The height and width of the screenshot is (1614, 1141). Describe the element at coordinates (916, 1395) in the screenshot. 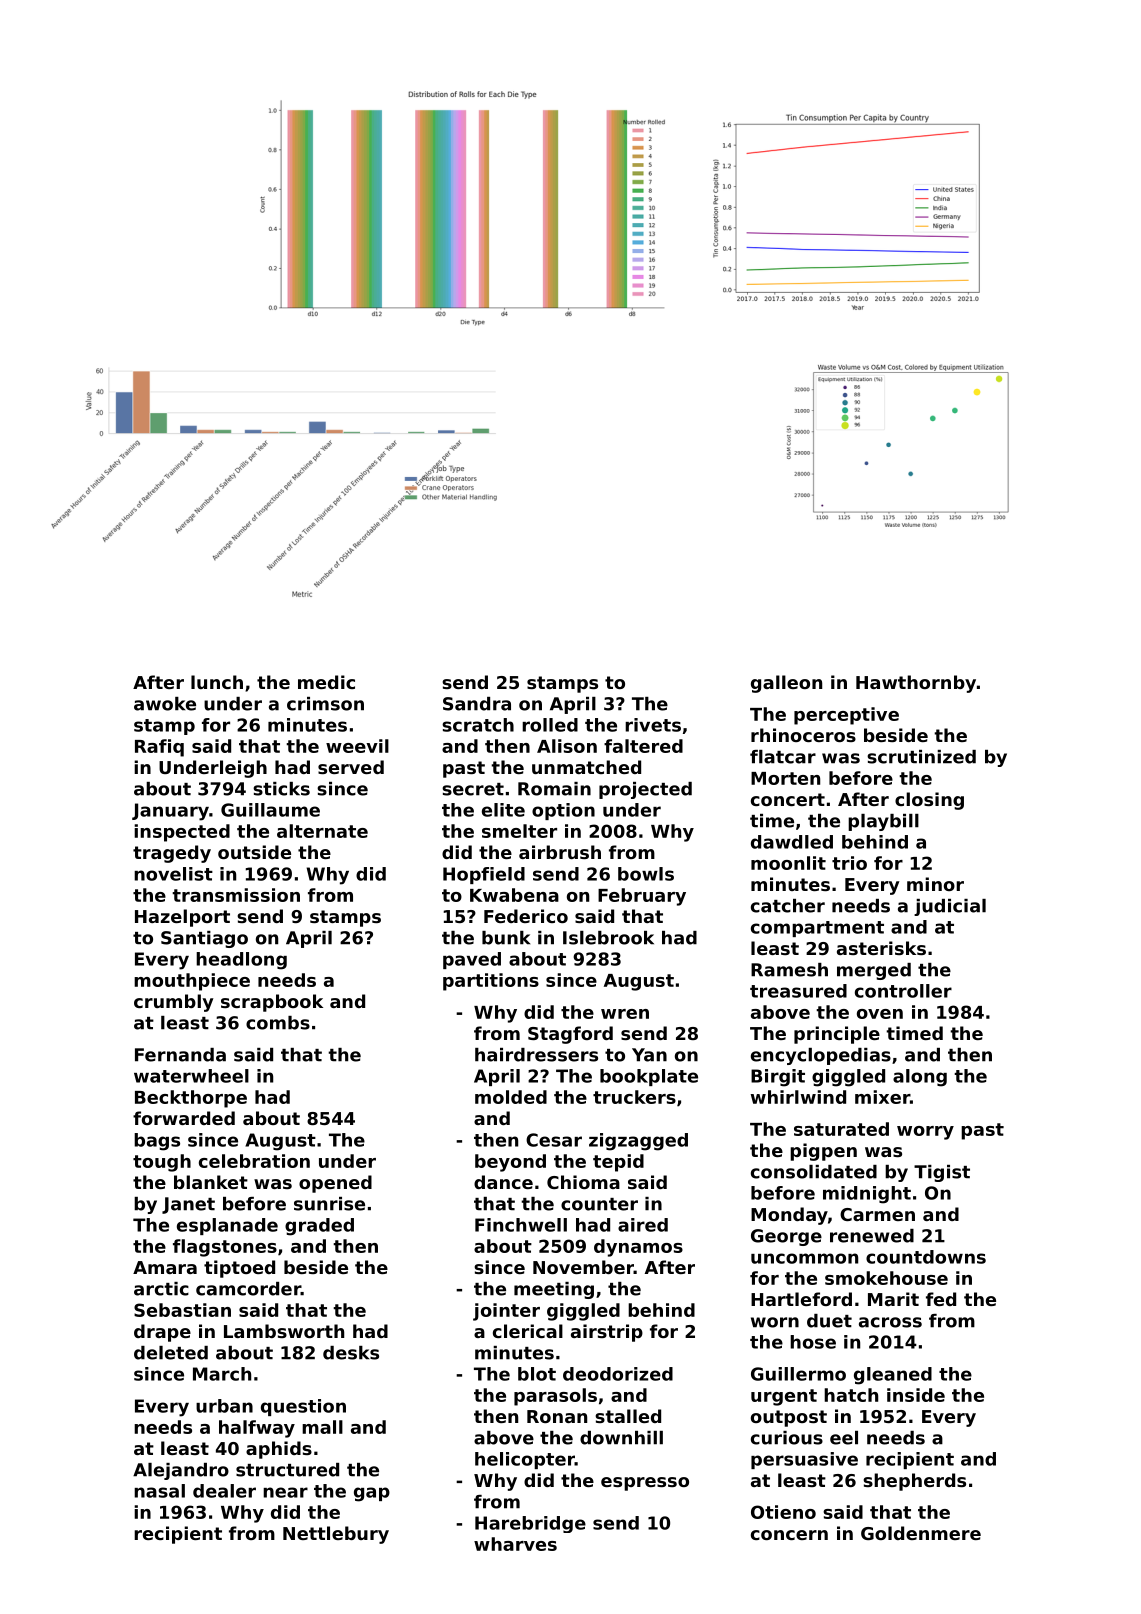

I see `inside` at that location.
